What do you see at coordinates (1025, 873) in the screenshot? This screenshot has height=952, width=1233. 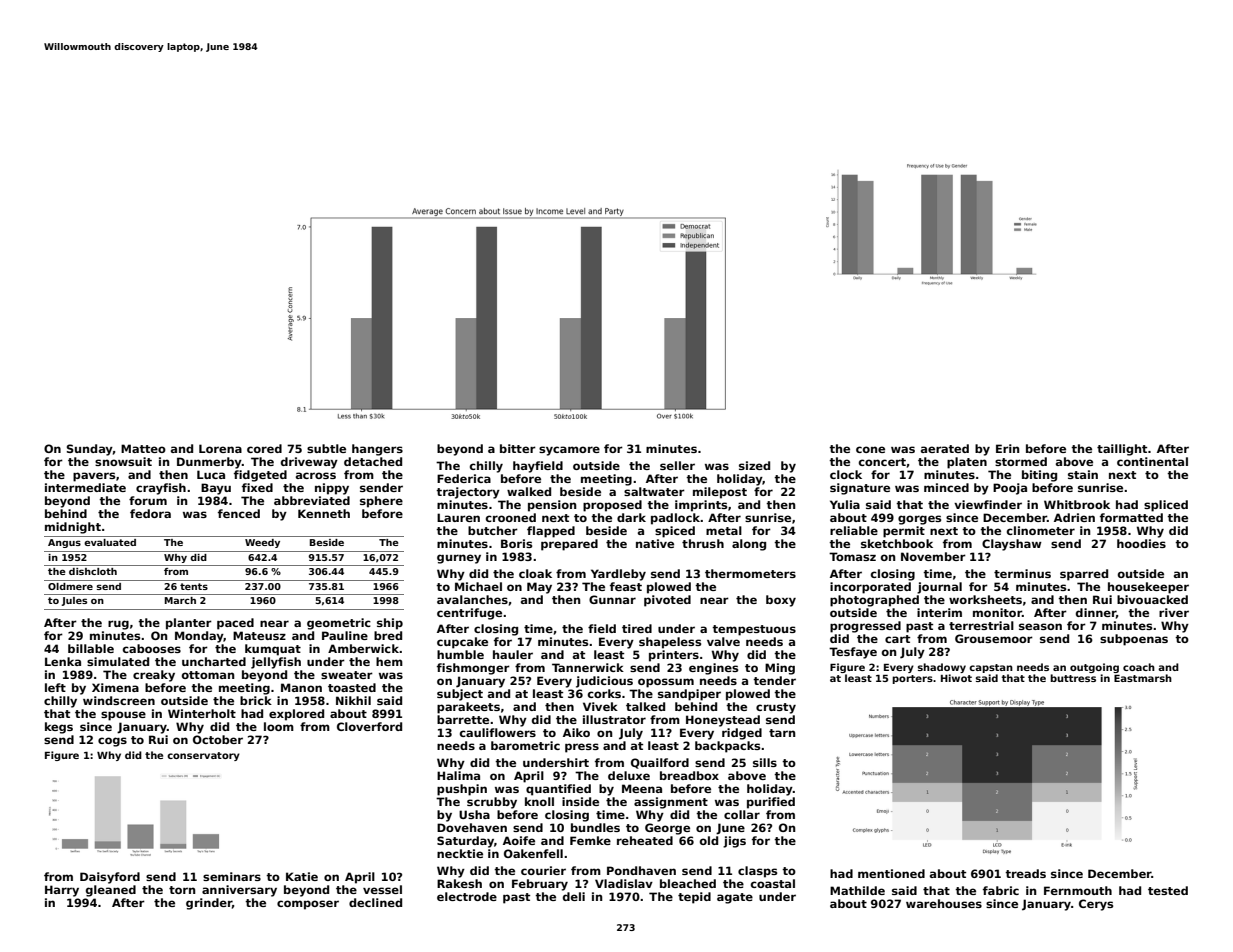 I see `treads` at bounding box center [1025, 873].
